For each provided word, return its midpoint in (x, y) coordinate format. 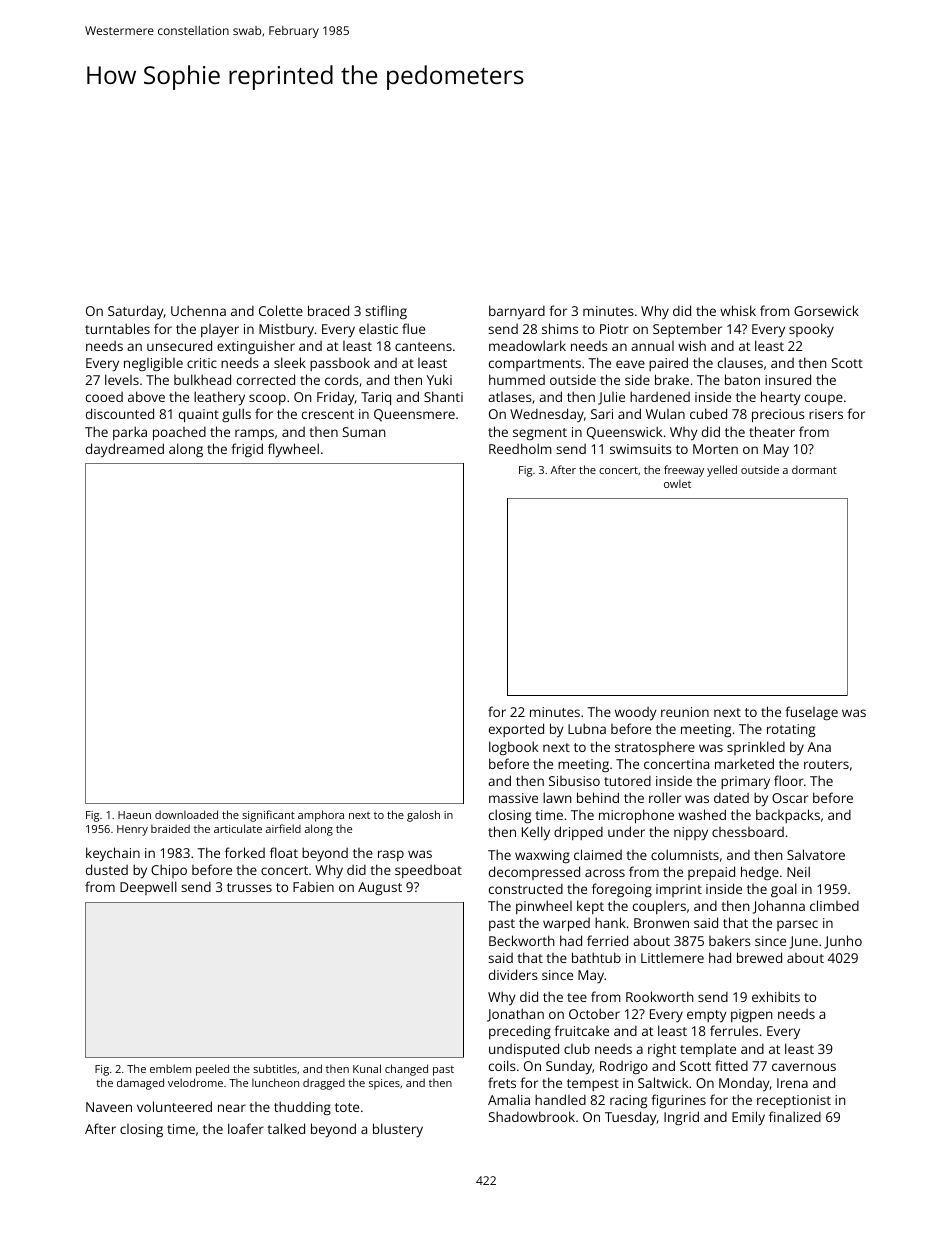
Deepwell (148, 888)
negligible (153, 364)
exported (516, 730)
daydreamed (125, 450)
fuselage (811, 713)
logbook (513, 748)
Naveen (109, 1107)
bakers (730, 941)
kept (590, 907)
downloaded (186, 814)
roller (665, 797)
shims (560, 328)
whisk (738, 310)
